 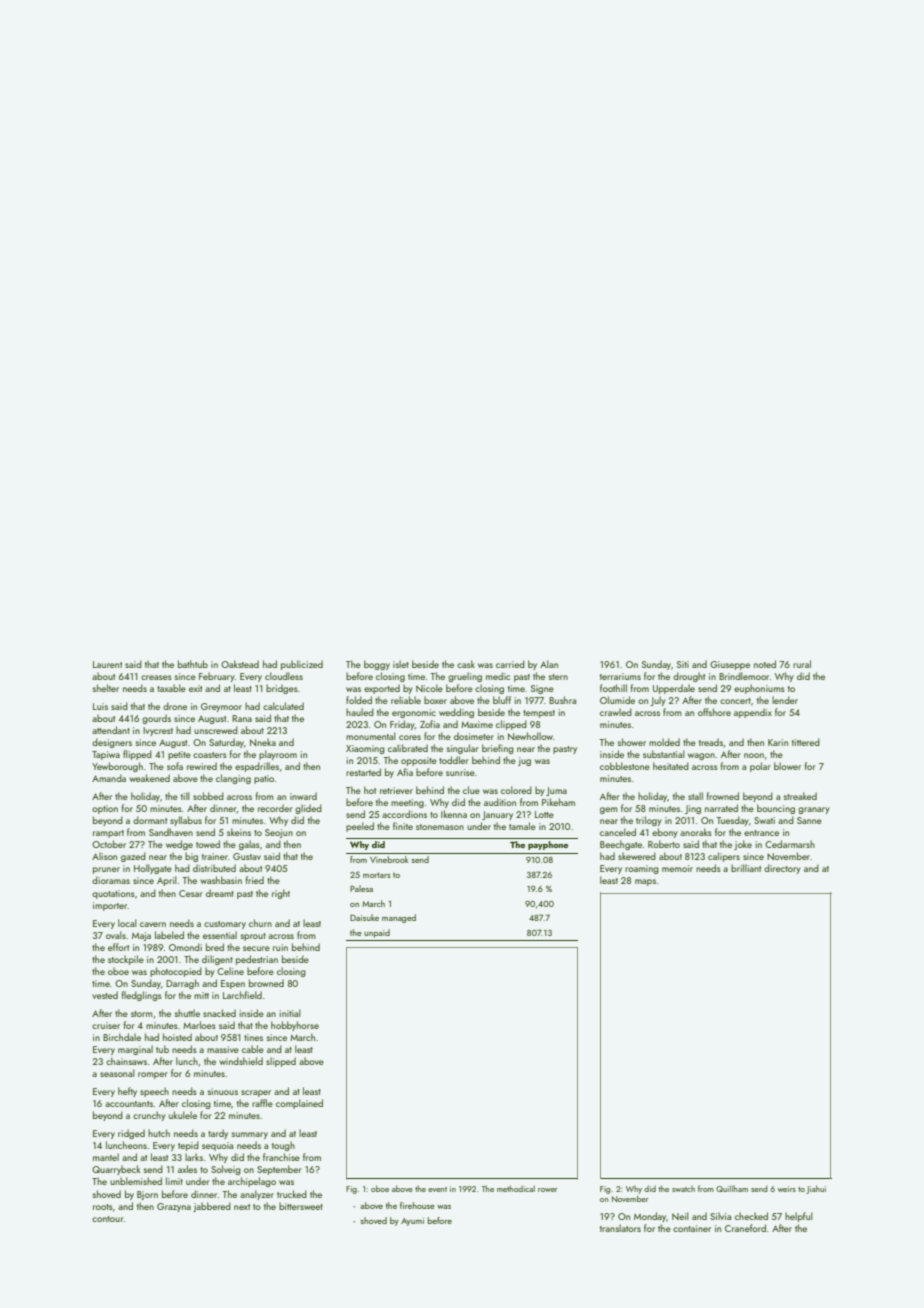 What do you see at coordinates (299, 1104) in the page?
I see `complained` at bounding box center [299, 1104].
